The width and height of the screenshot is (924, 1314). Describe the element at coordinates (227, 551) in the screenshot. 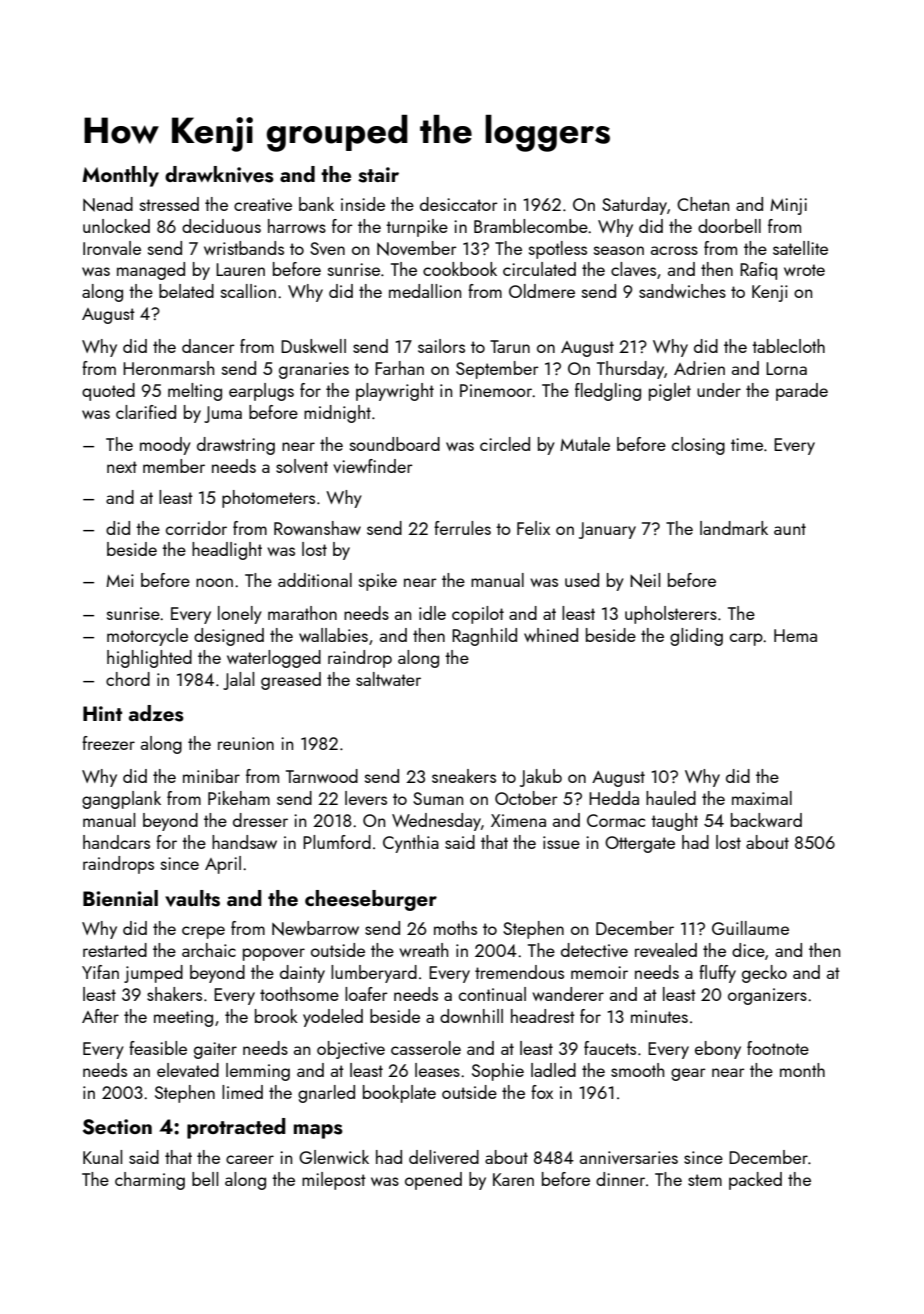

I see `headlight` at that location.
